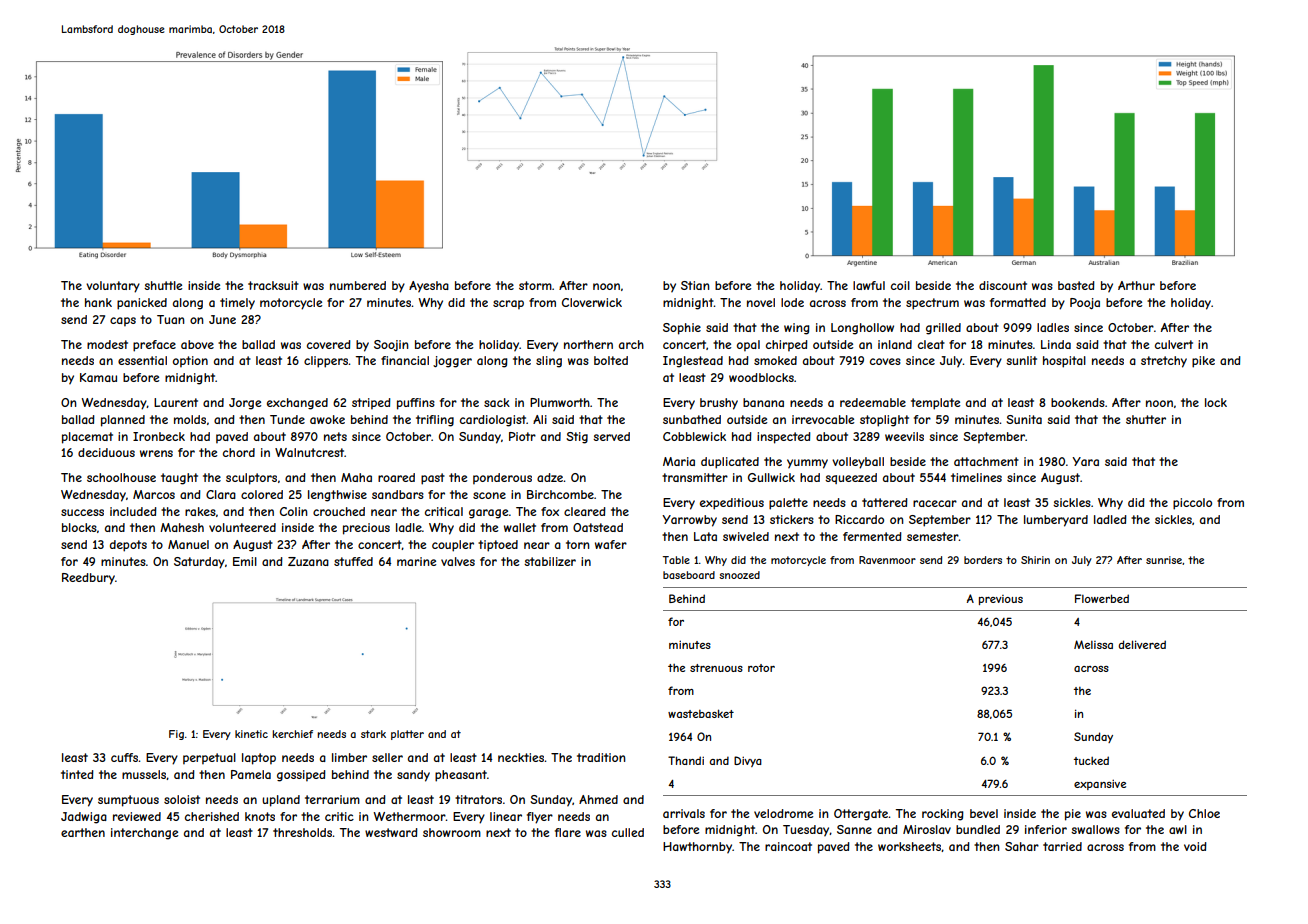 Image resolution: width=1308 pixels, height=924 pixels. Describe the element at coordinates (1093, 644) in the screenshot. I see `Melissa` at that location.
